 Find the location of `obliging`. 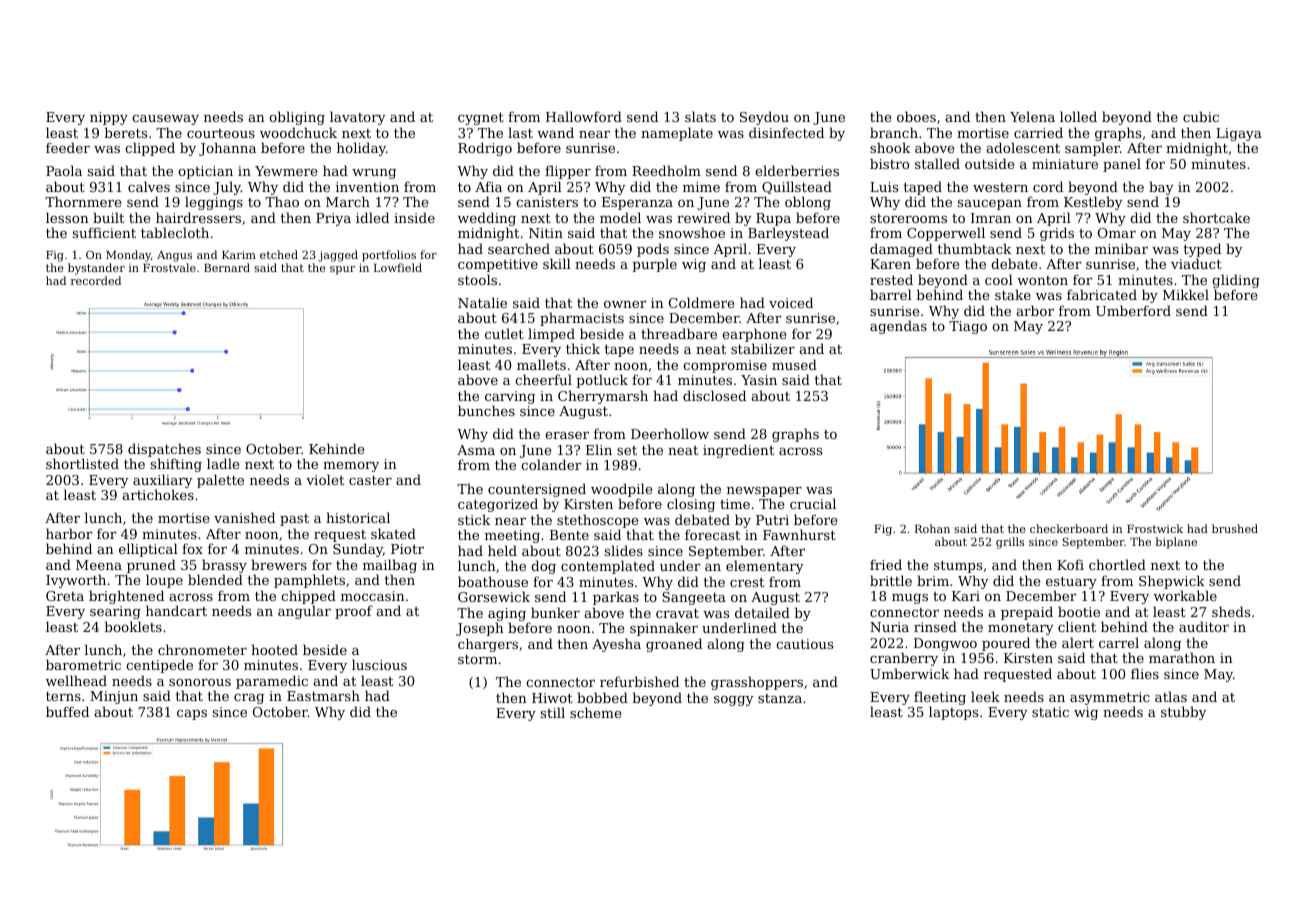

obliging is located at coordinates (297, 118).
